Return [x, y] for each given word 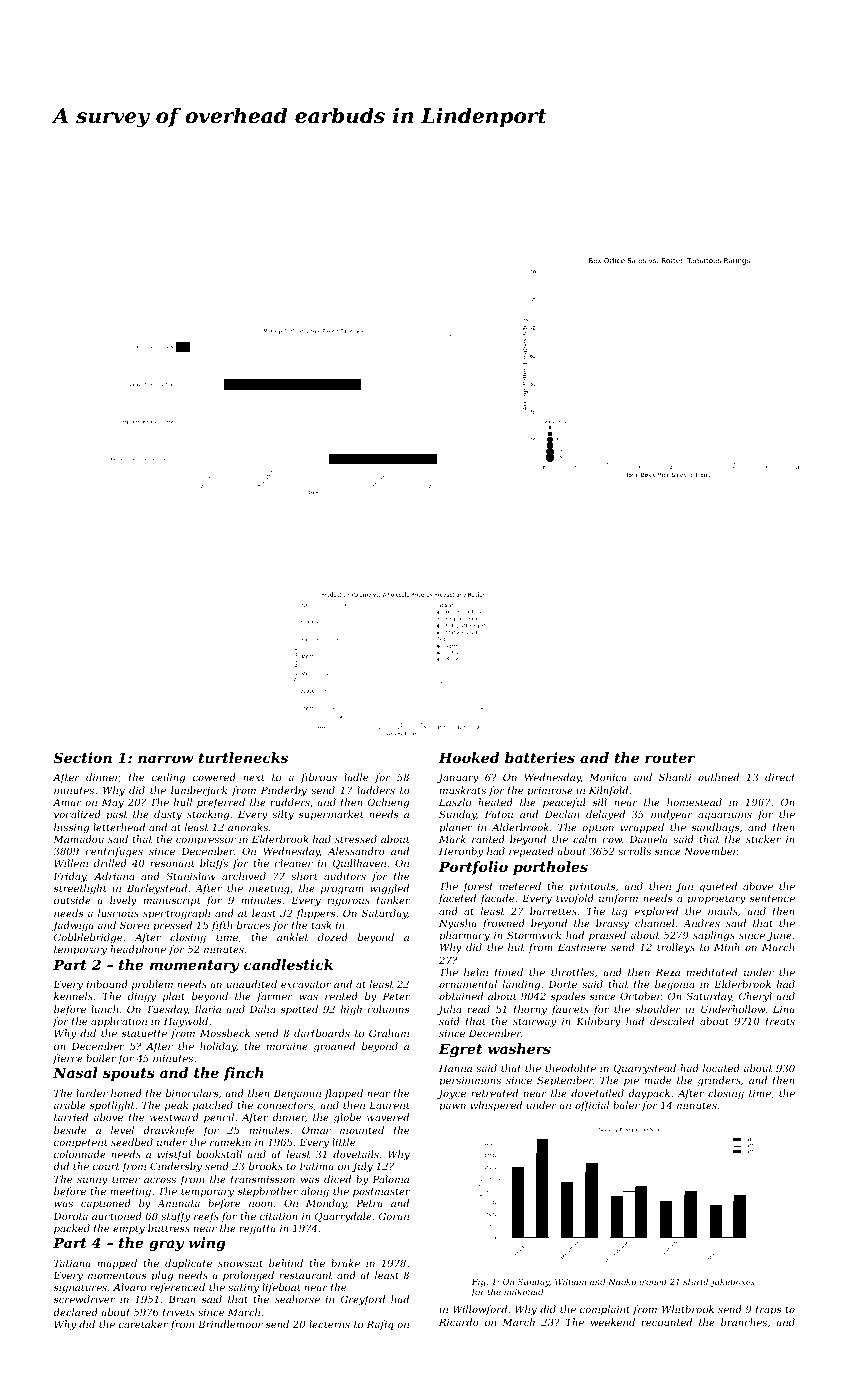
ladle [356, 777]
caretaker [143, 1324]
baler [626, 1105]
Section [83, 757]
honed [126, 1093]
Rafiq [380, 1325]
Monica [608, 777]
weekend [613, 1322]
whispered [496, 1106]
